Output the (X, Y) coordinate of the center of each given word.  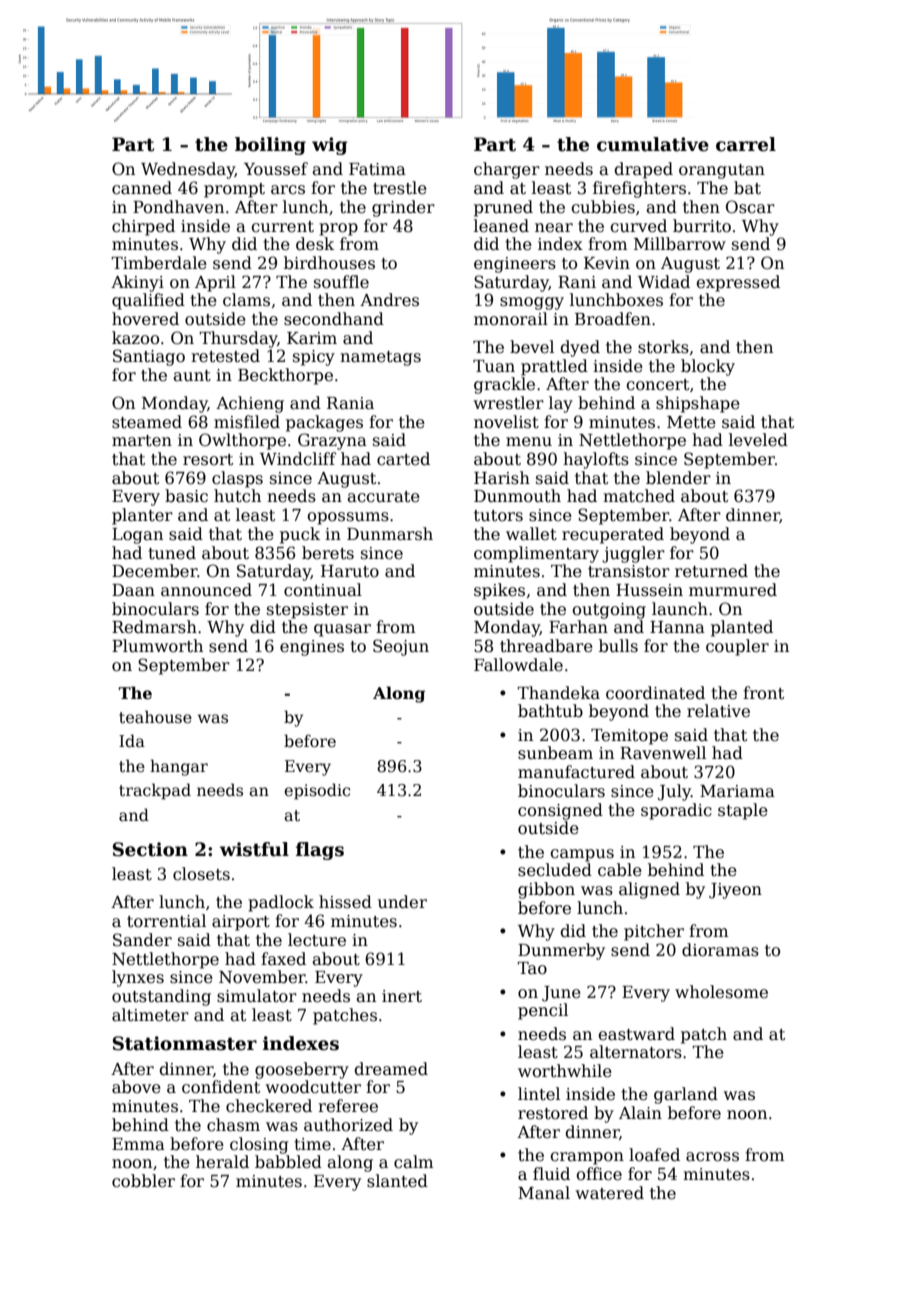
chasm (233, 1125)
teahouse (155, 717)
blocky (708, 367)
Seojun (401, 647)
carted (403, 459)
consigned (560, 811)
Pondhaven (178, 206)
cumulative (653, 144)
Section (150, 849)
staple (743, 811)
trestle (400, 188)
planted (742, 628)
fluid (551, 1174)
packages (324, 423)
